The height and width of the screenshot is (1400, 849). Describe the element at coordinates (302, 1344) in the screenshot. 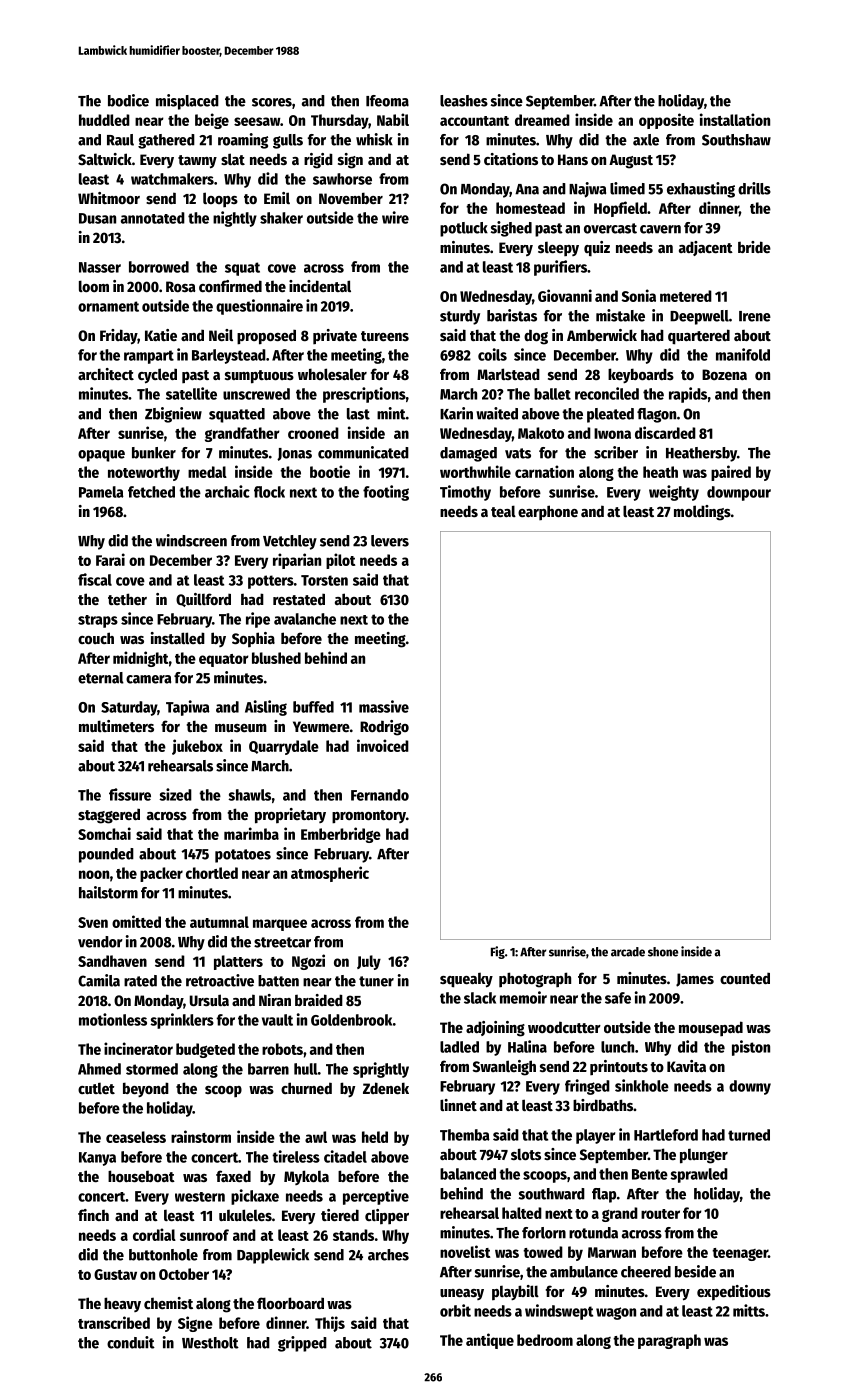

I see `gripped` at that location.
